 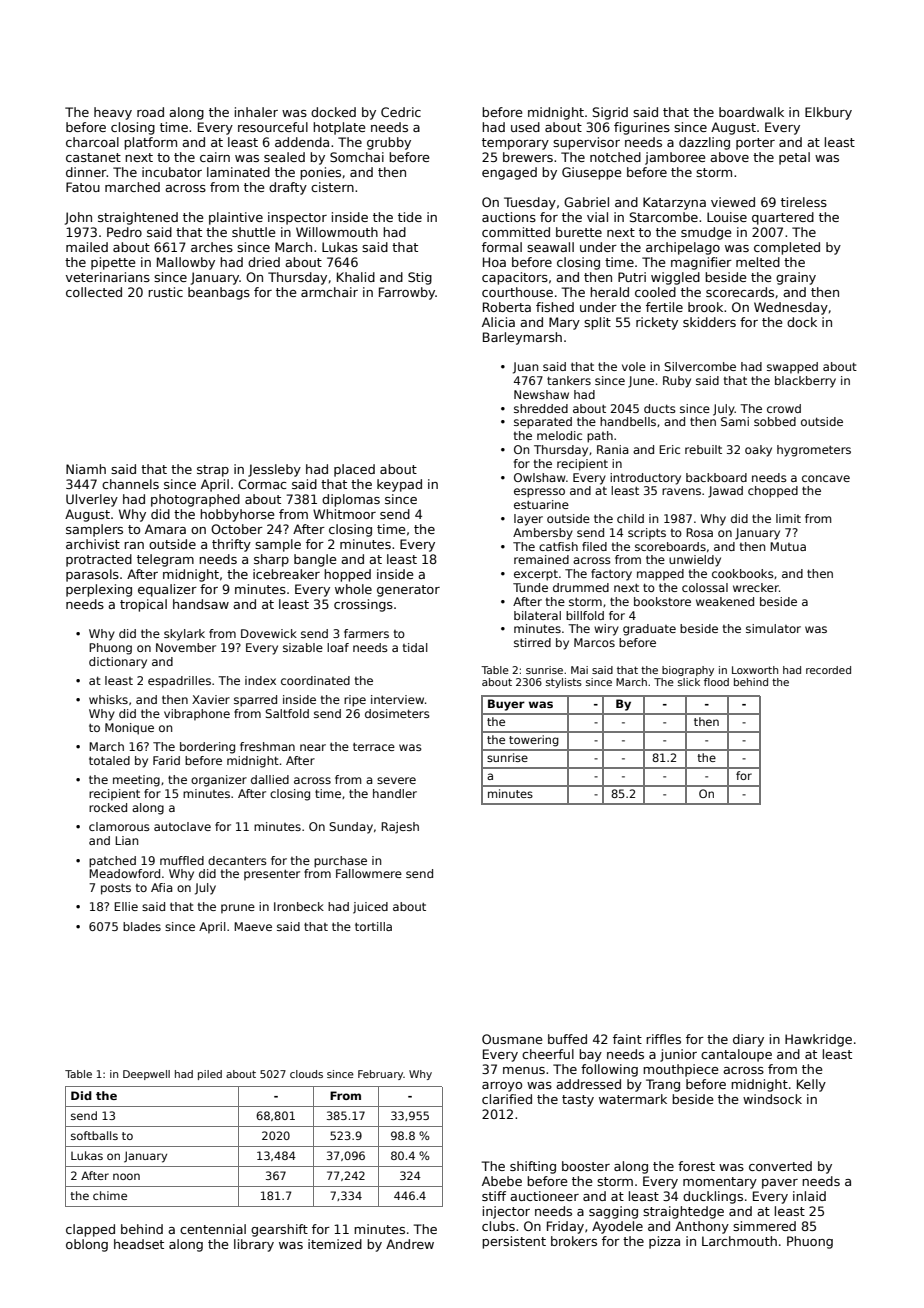 What do you see at coordinates (826, 478) in the document?
I see `concave` at bounding box center [826, 478].
